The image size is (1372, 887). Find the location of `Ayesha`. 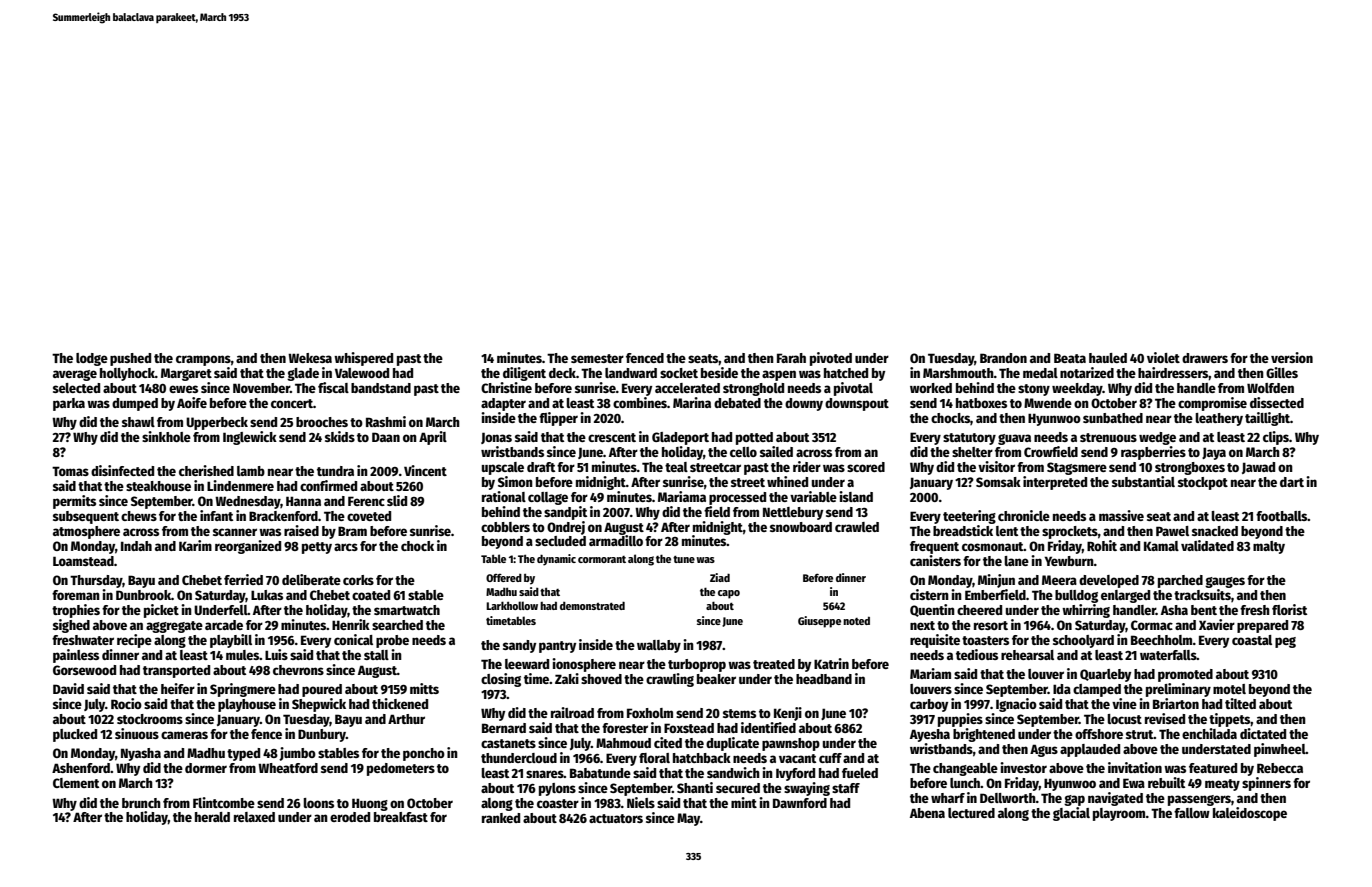

Ayesha is located at coordinates (930, 735).
